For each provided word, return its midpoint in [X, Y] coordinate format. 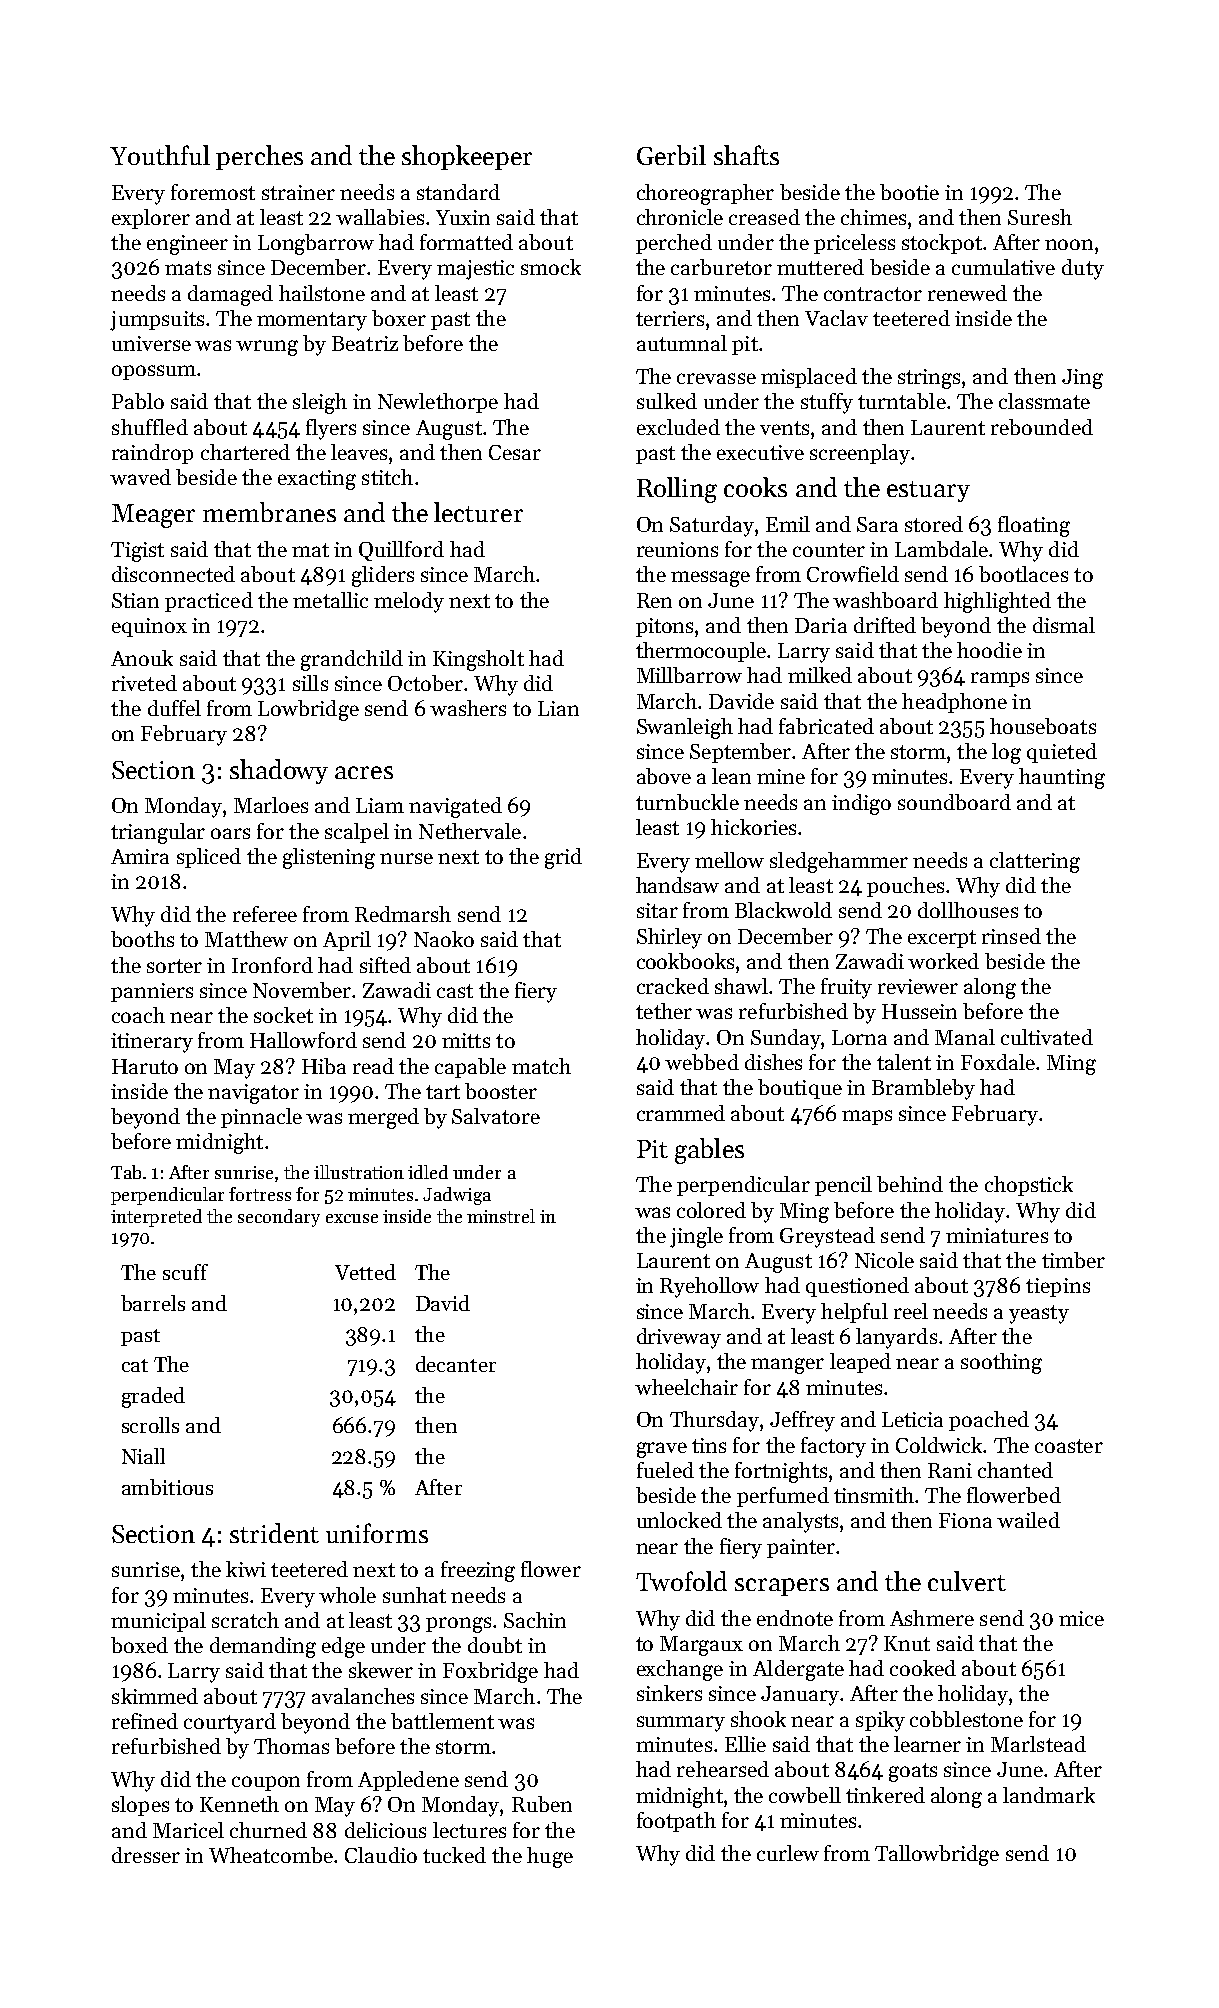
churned [268, 1830]
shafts [746, 155]
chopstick [1029, 1186]
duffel [174, 708]
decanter [456, 1364]
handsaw [677, 885]
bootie [909, 192]
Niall [143, 1456]
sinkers [669, 1693]
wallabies [380, 217]
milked [820, 675]
